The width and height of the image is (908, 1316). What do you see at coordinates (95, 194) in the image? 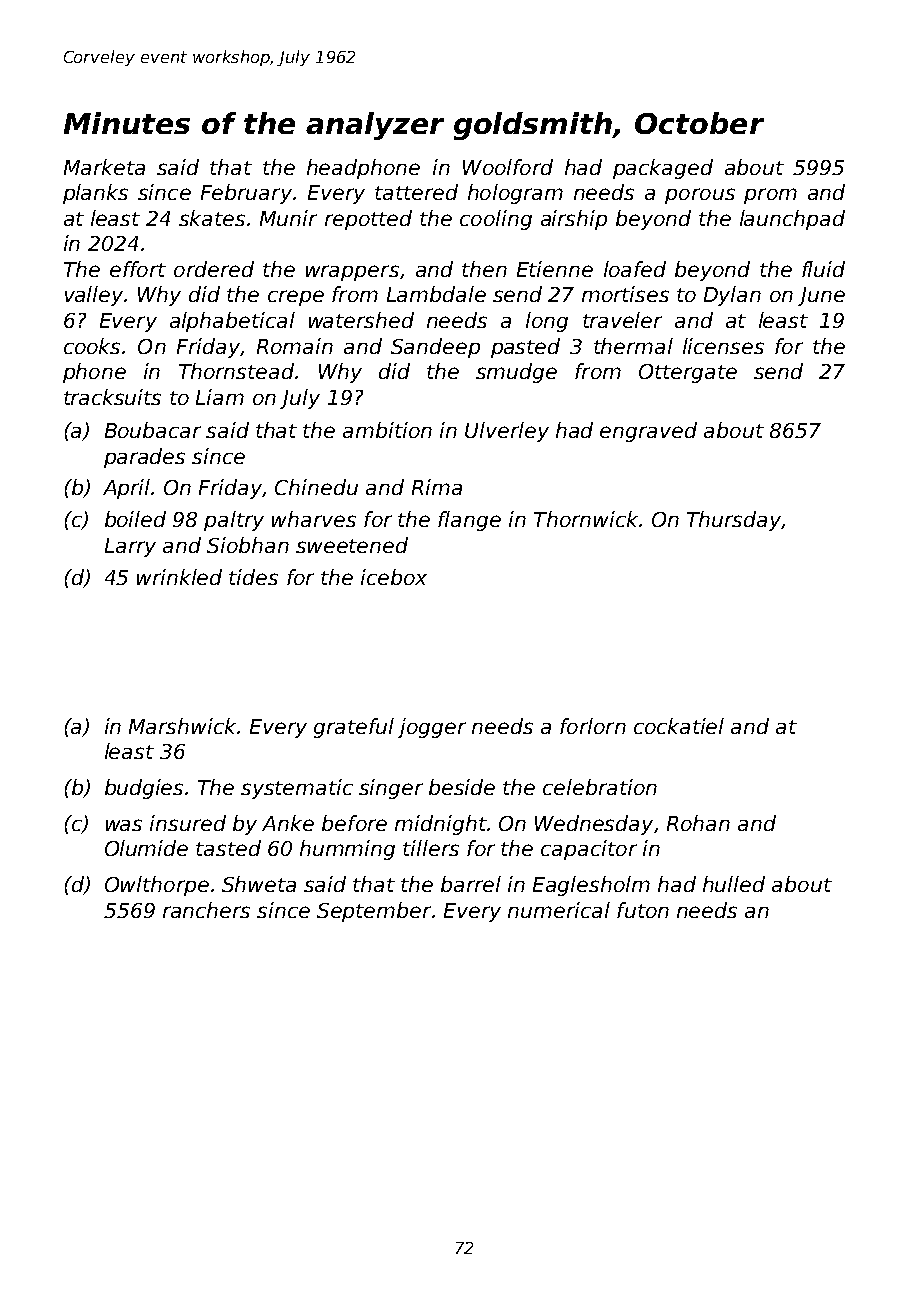
I see `planks` at bounding box center [95, 194].
